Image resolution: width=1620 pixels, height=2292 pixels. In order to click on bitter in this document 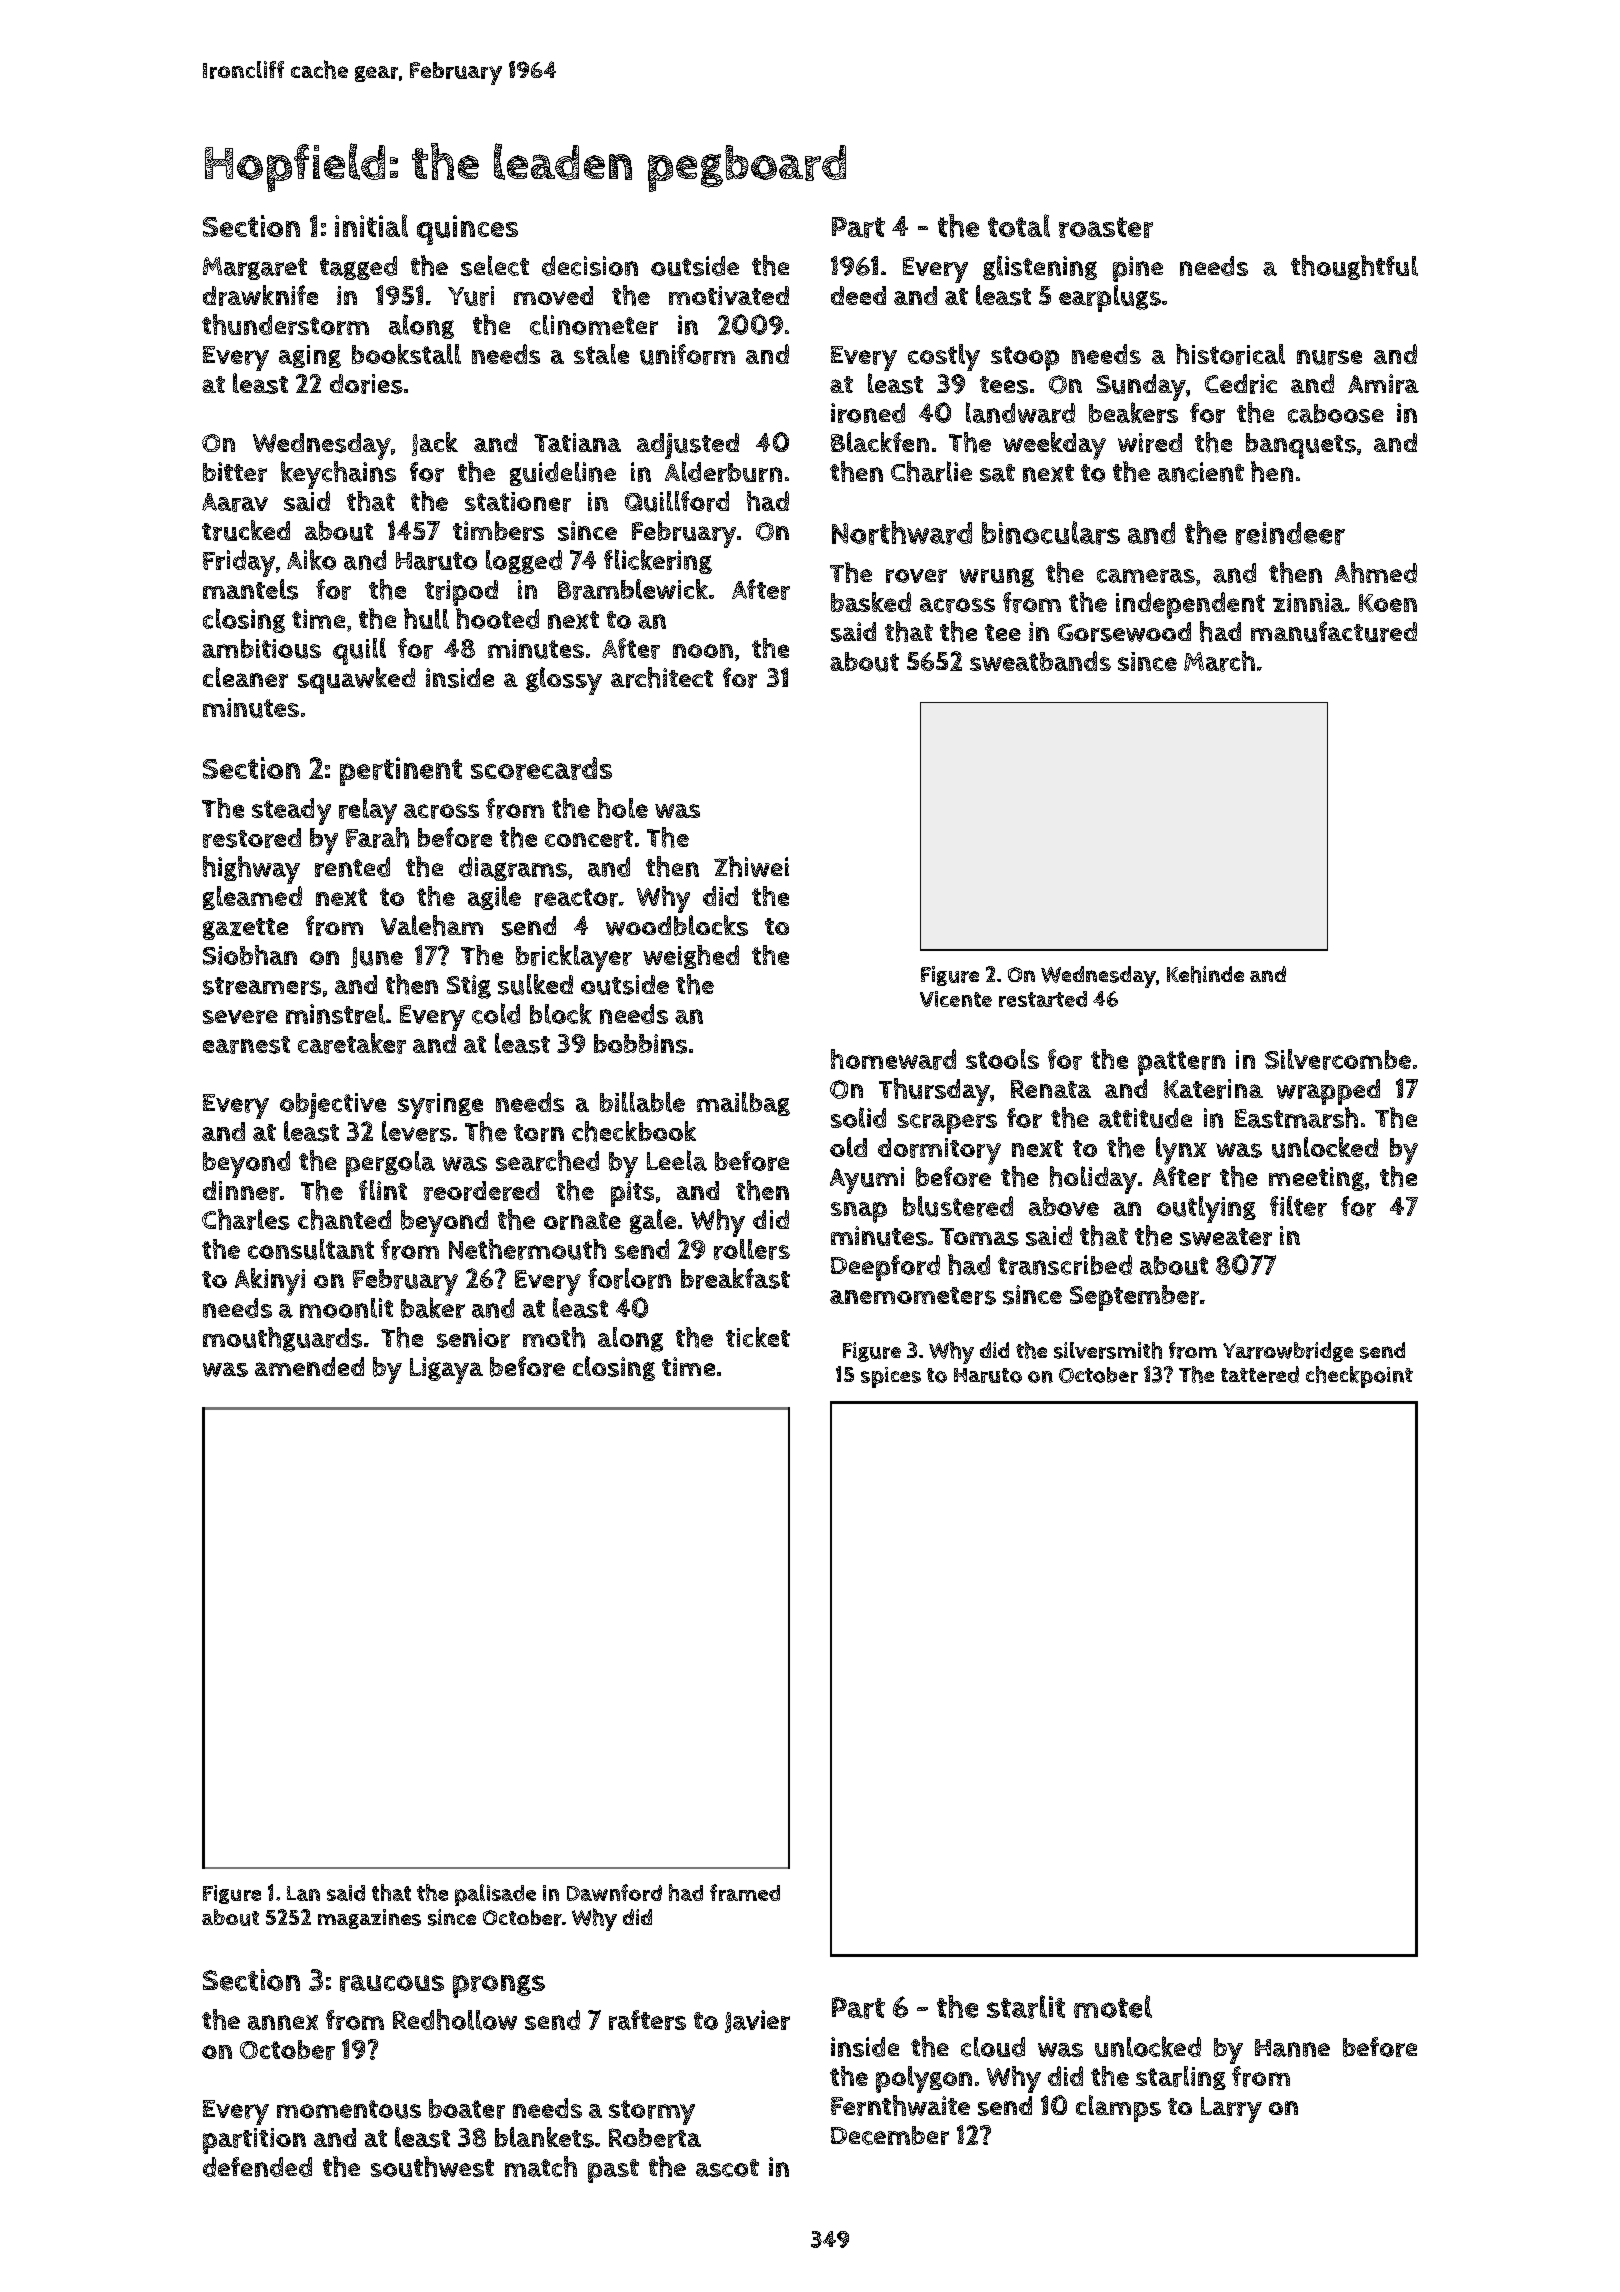, I will do `click(235, 472)`.
